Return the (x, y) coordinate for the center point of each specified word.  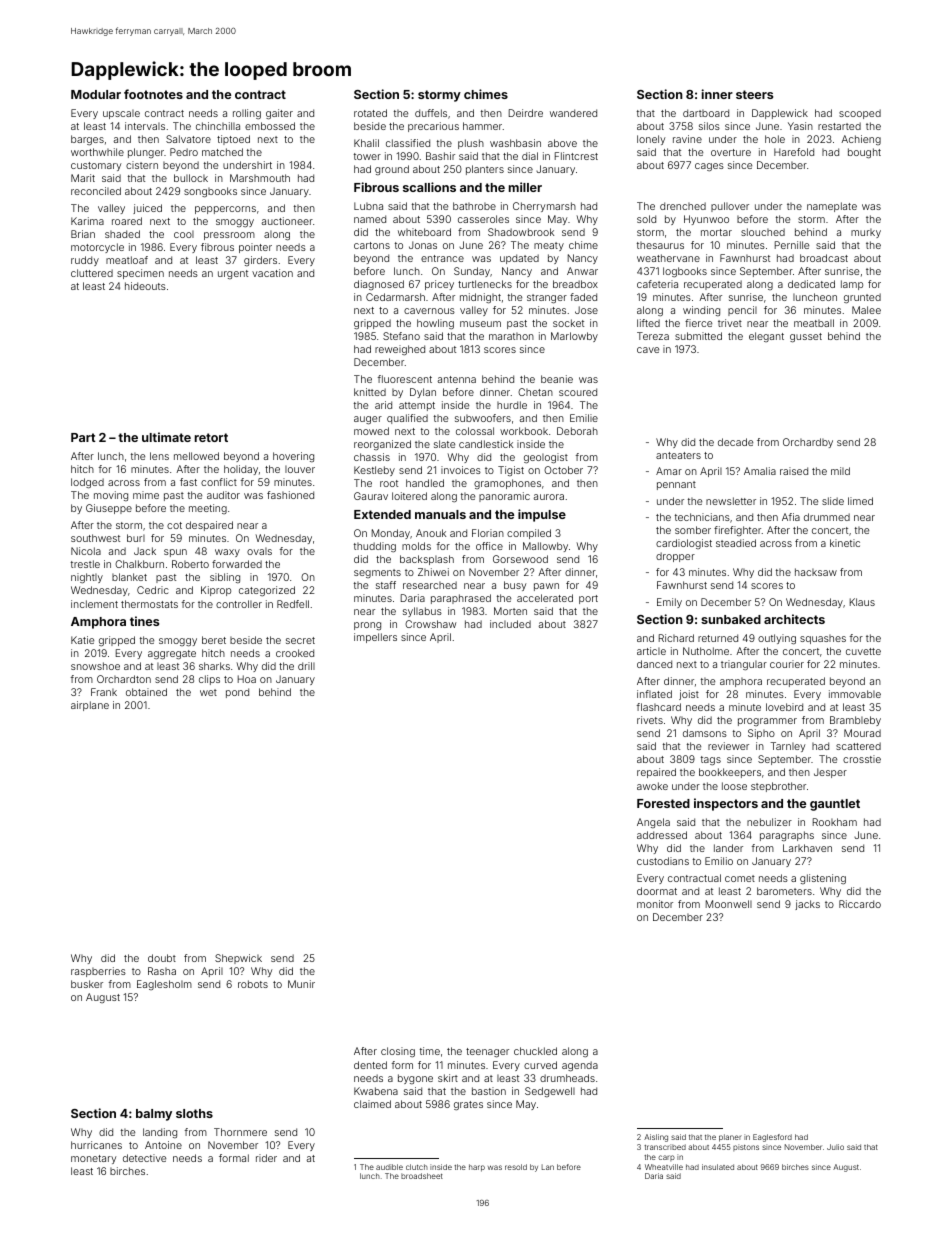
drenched (683, 206)
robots (253, 984)
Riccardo (860, 904)
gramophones (507, 484)
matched (222, 152)
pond (237, 693)
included (510, 624)
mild (840, 471)
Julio (835, 1147)
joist (689, 695)
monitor (655, 904)
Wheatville (664, 1167)
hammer (482, 126)
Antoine (163, 1145)
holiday (241, 470)
